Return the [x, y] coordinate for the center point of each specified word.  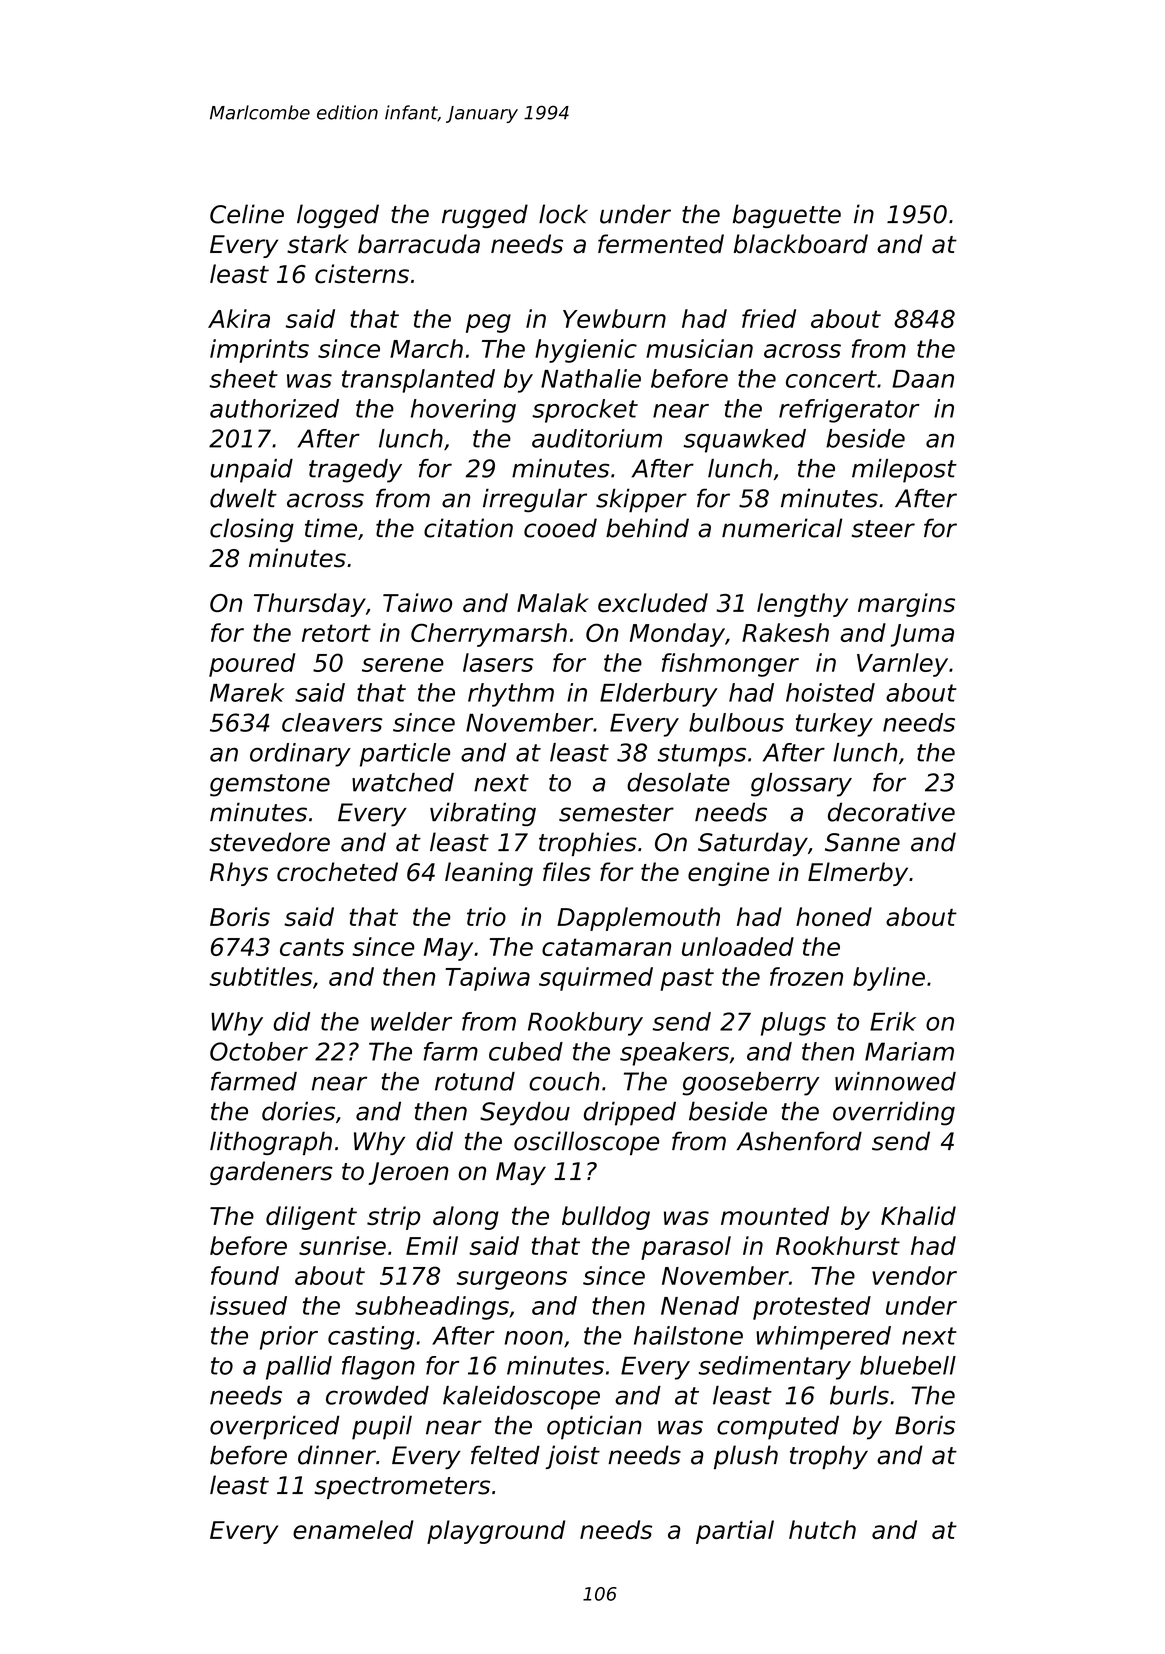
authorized [274, 408]
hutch [822, 1529]
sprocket [585, 411]
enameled [353, 1529]
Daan [923, 379]
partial [735, 1532]
